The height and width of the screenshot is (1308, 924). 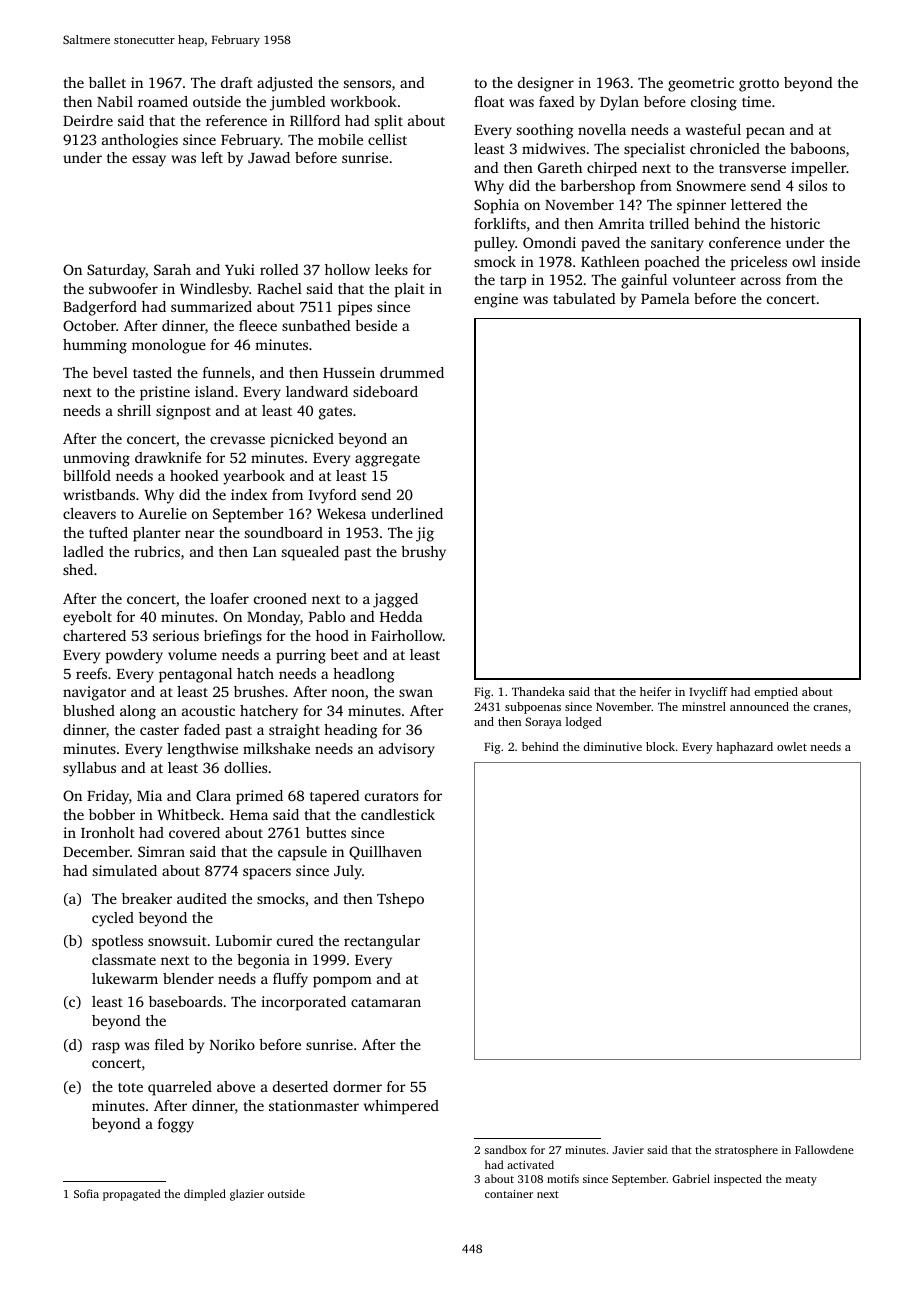 What do you see at coordinates (176, 1125) in the screenshot?
I see `foggy` at bounding box center [176, 1125].
